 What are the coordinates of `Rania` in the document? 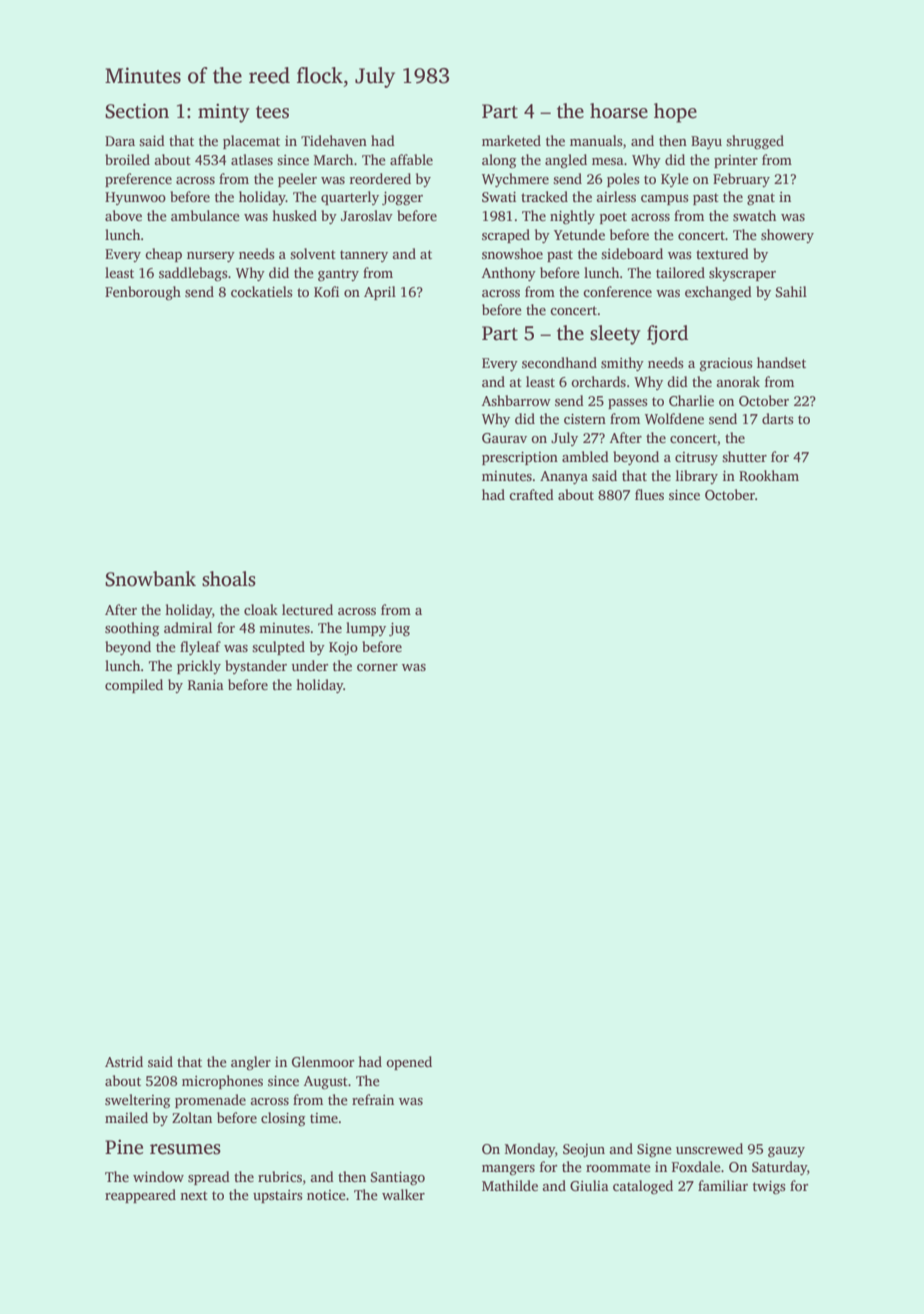 It's located at (206, 685).
